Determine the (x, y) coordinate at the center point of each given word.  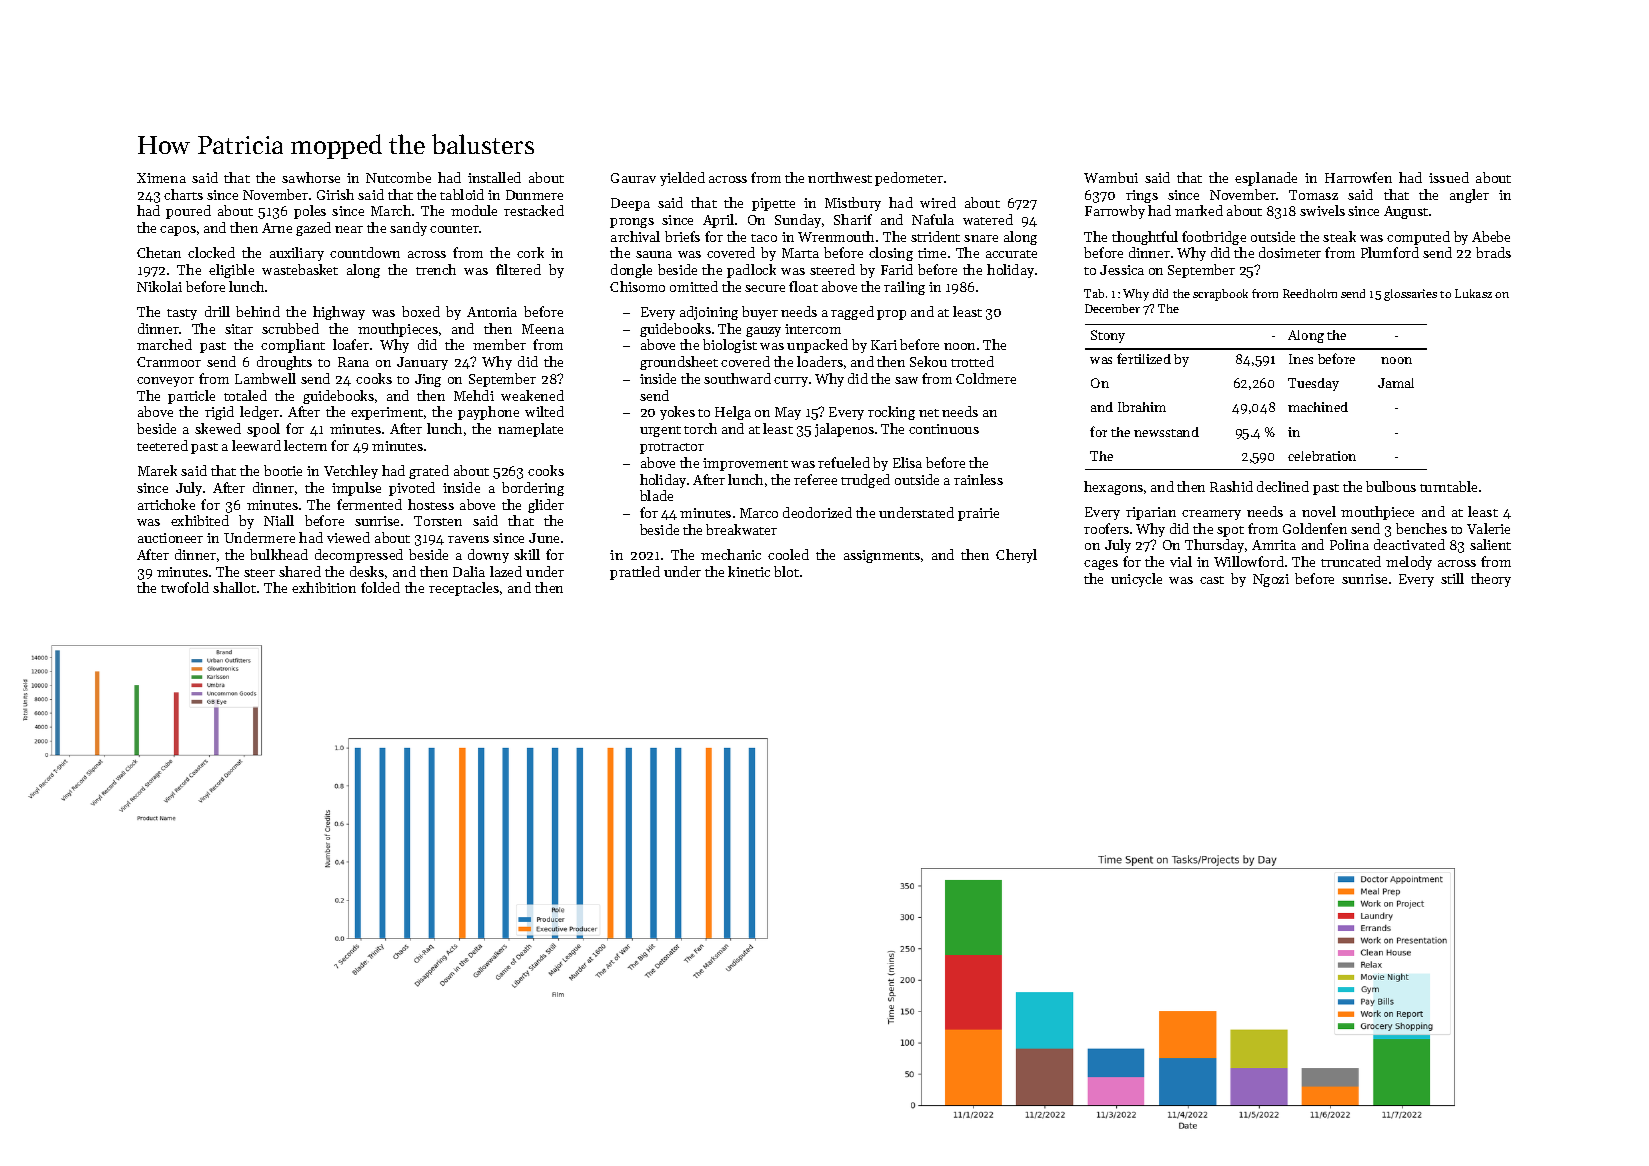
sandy (408, 229)
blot (786, 571)
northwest (840, 177)
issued (1449, 177)
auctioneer (170, 538)
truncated (1351, 561)
